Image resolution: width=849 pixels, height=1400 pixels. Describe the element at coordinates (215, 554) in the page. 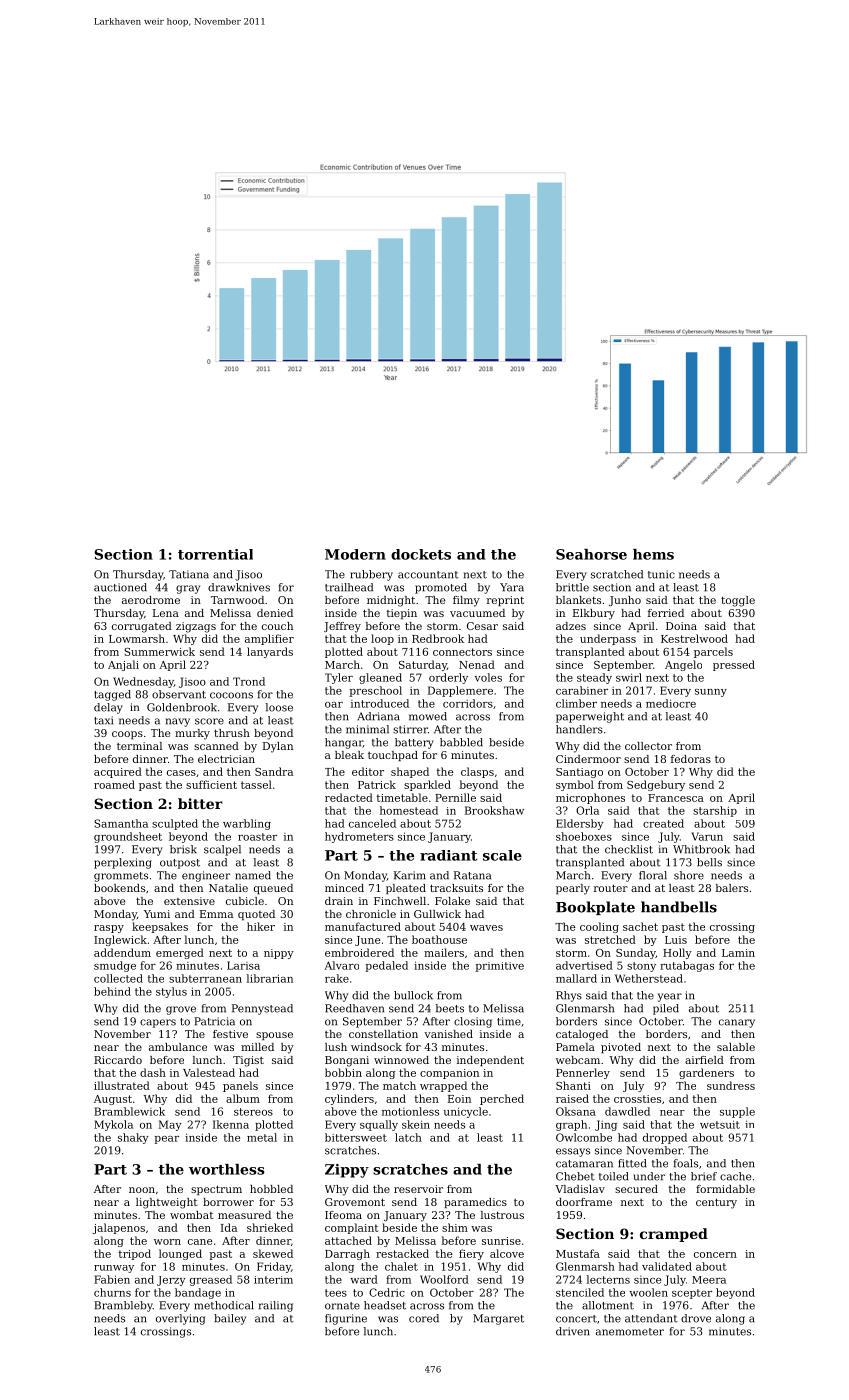

I see `torrential` at that location.
